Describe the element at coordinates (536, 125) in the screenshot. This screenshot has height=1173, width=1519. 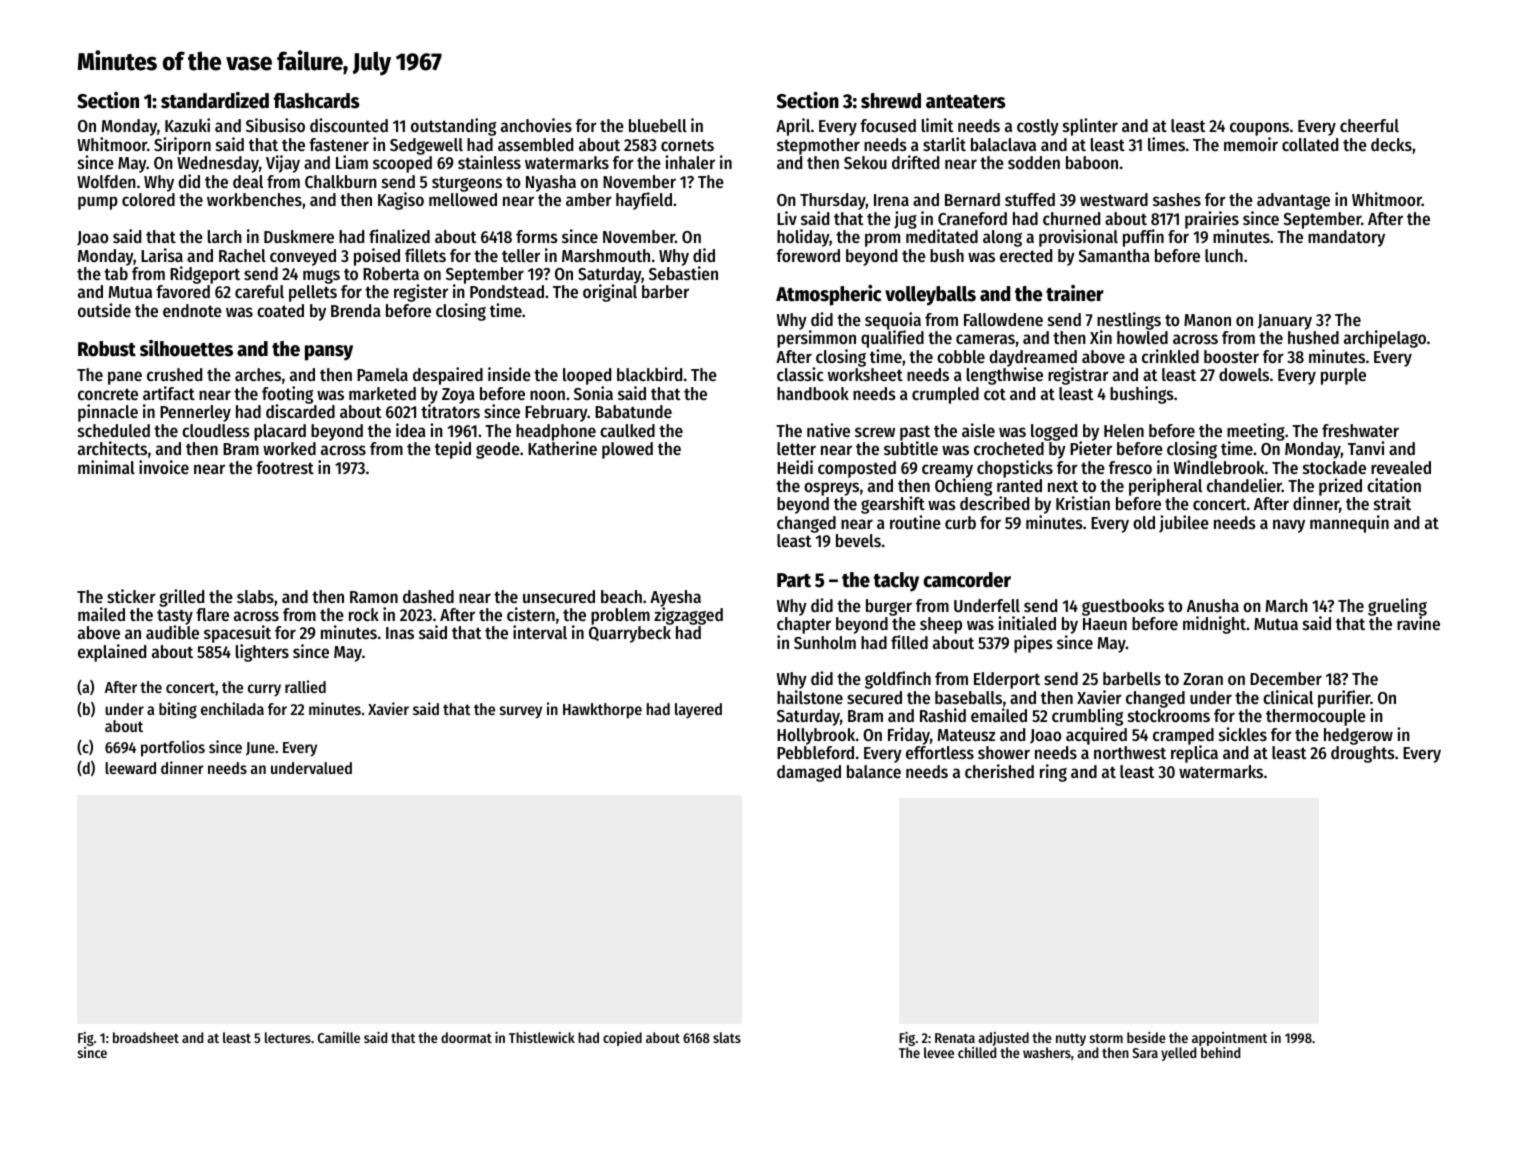
I see `anchovies` at that location.
